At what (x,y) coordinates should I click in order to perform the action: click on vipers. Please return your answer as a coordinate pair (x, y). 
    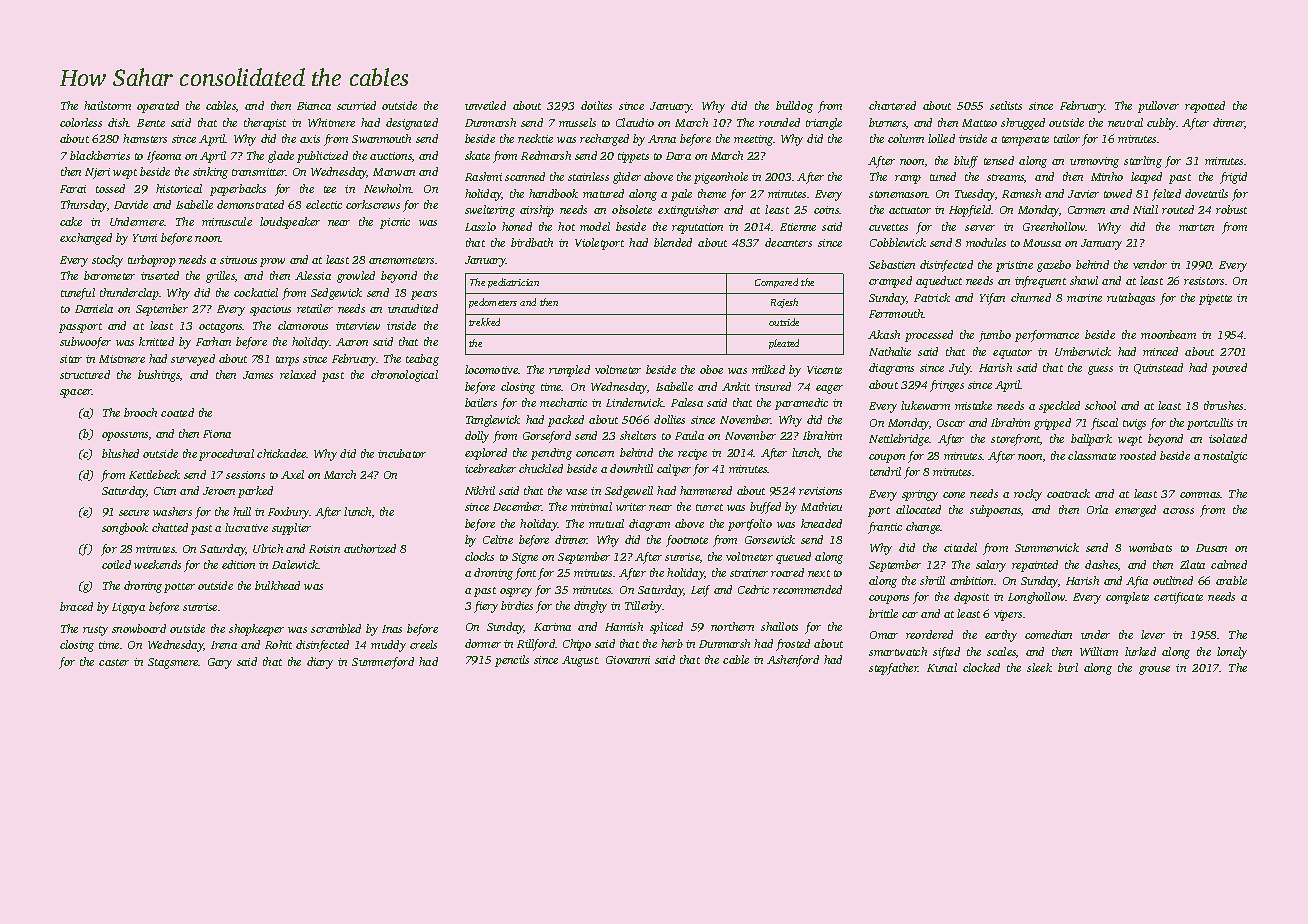
    Looking at the image, I should click on (1008, 615).
